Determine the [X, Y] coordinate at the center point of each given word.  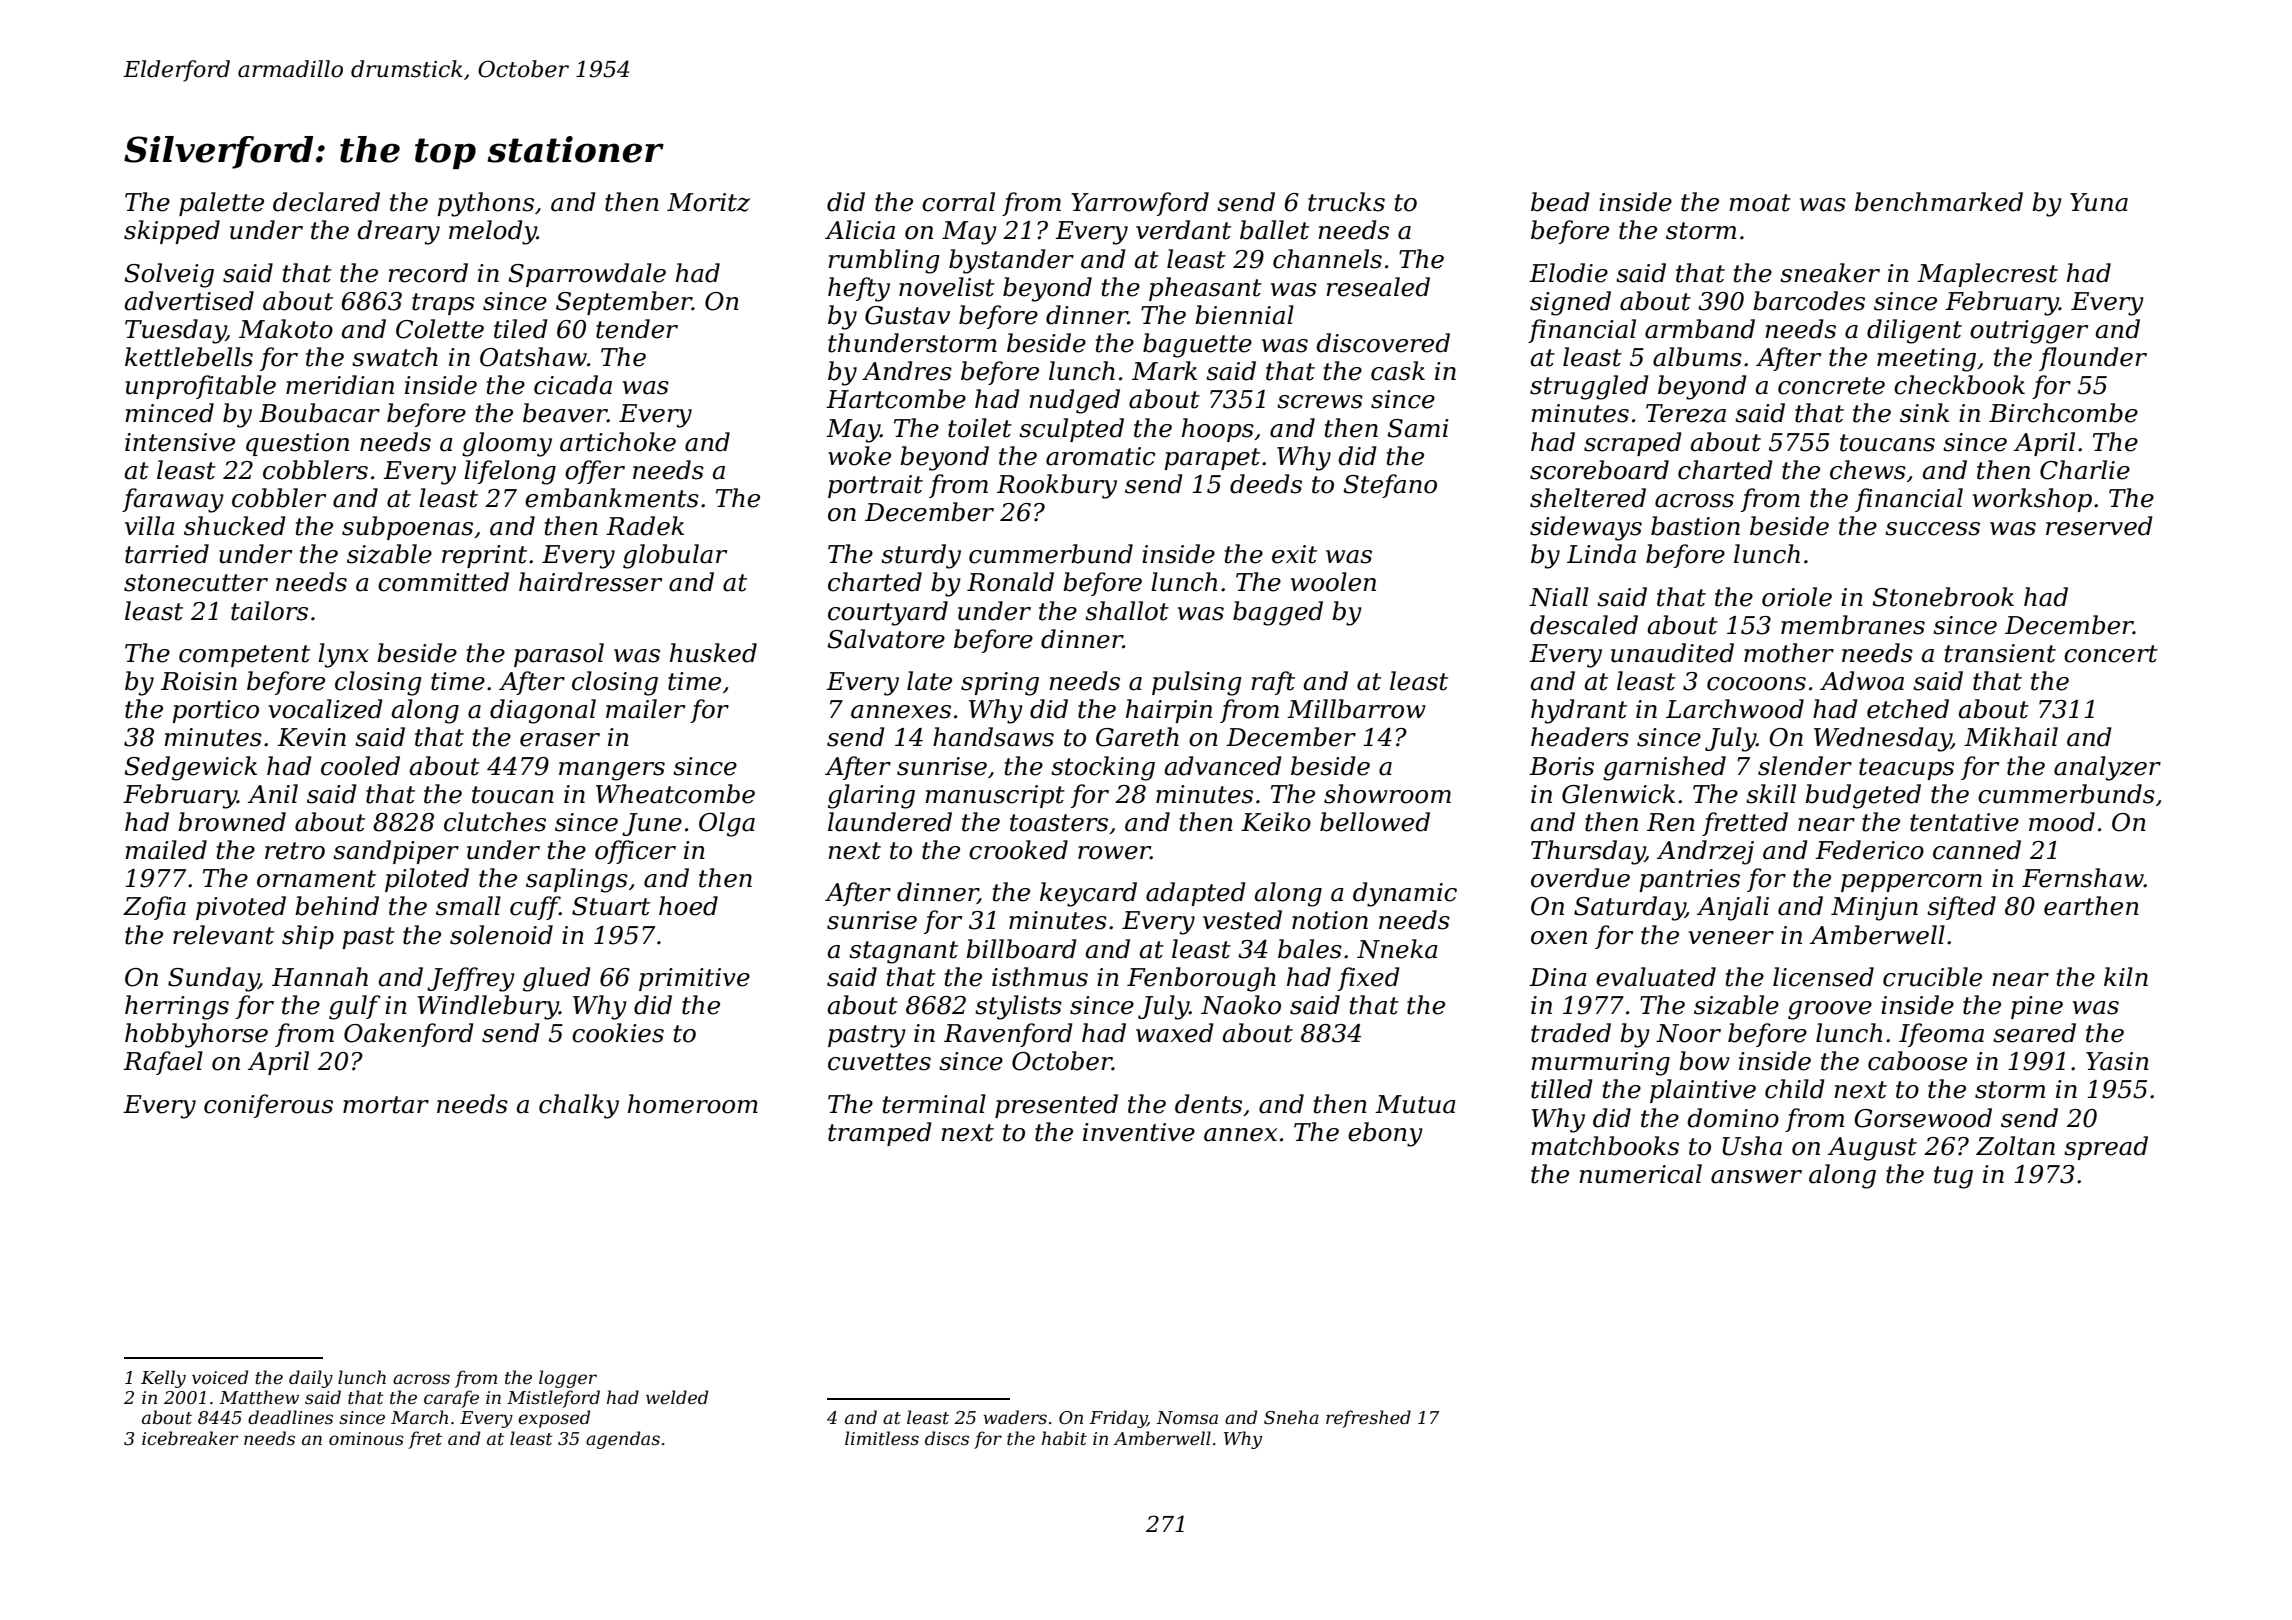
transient [2000, 653]
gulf [355, 1007]
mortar [386, 1105]
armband [1700, 329]
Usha [1752, 1146]
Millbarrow [1356, 709]
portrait [875, 486]
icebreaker [190, 1438]
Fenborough [1201, 979]
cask [1398, 371]
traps [443, 304]
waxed [1175, 1033]
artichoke [618, 442]
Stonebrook [1943, 597]
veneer [1731, 938]
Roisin [199, 681]
